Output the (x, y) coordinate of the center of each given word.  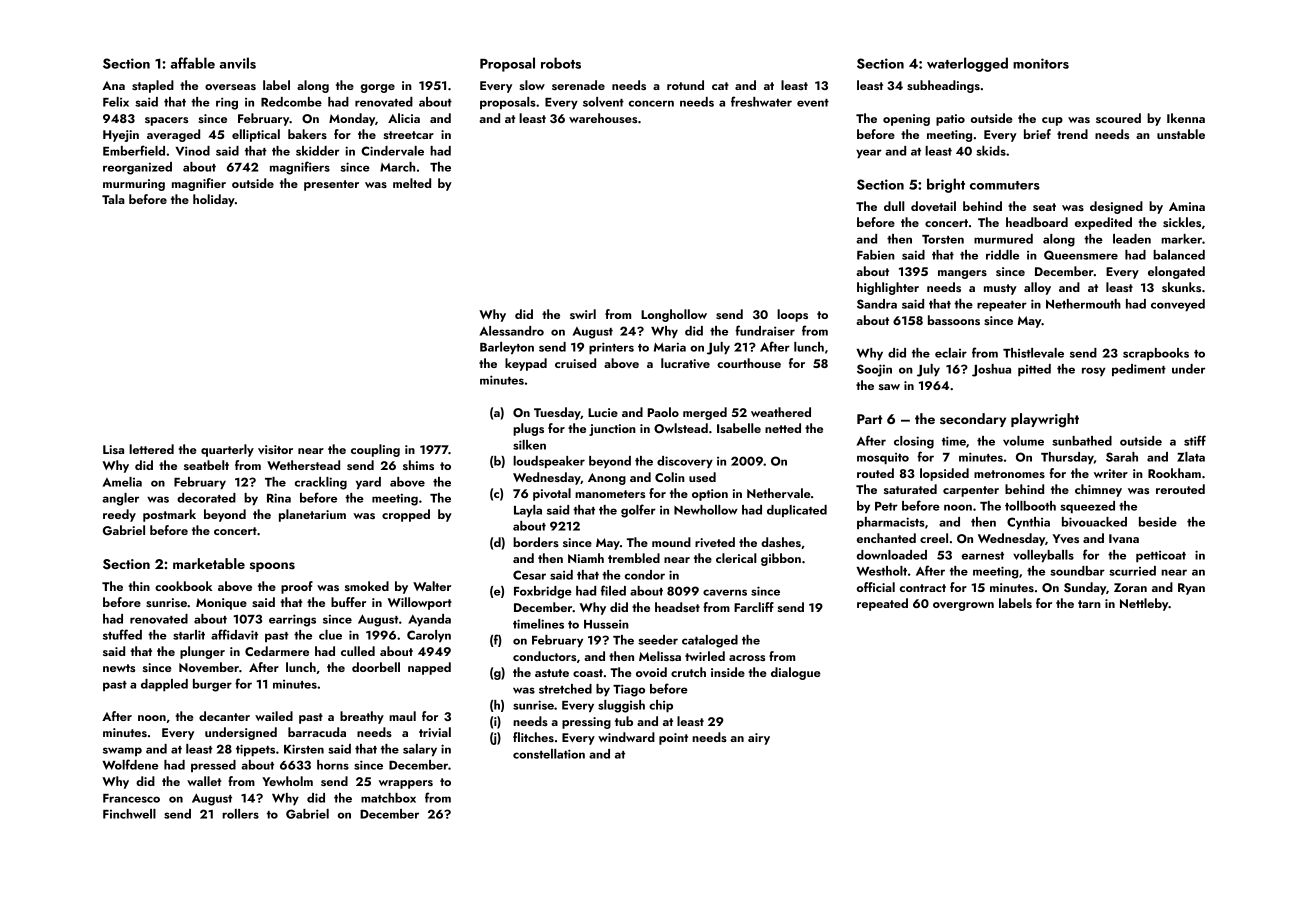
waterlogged (967, 64)
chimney (1098, 490)
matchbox (388, 798)
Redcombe (291, 102)
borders (536, 542)
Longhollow (674, 315)
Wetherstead (303, 465)
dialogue (796, 673)
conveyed (1178, 305)
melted (412, 183)
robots (561, 63)
